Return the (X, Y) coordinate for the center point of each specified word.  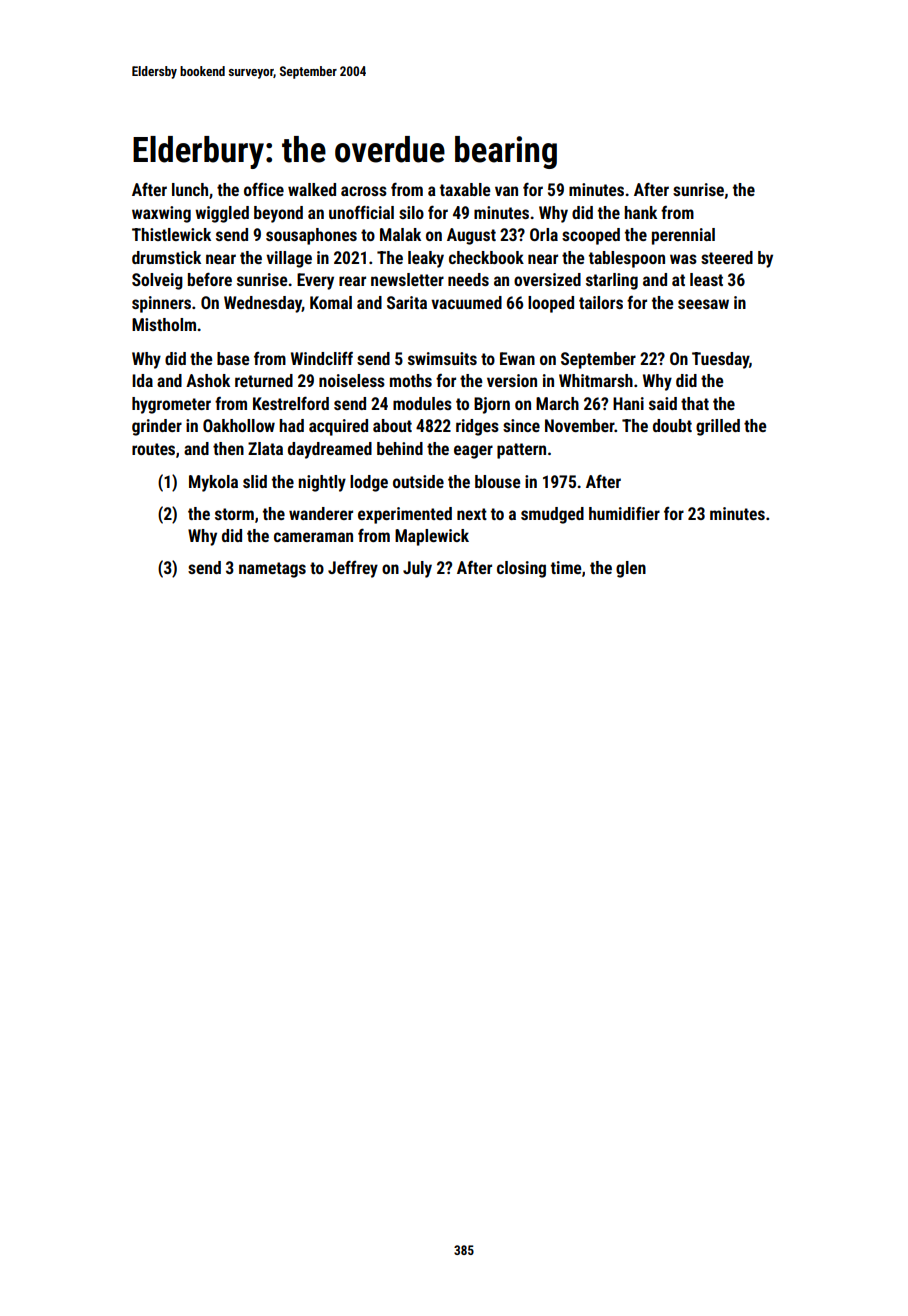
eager (473, 452)
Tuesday (720, 360)
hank (640, 212)
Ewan (517, 358)
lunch (190, 189)
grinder (157, 427)
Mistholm (164, 324)
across (364, 191)
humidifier (624, 513)
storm (234, 514)
